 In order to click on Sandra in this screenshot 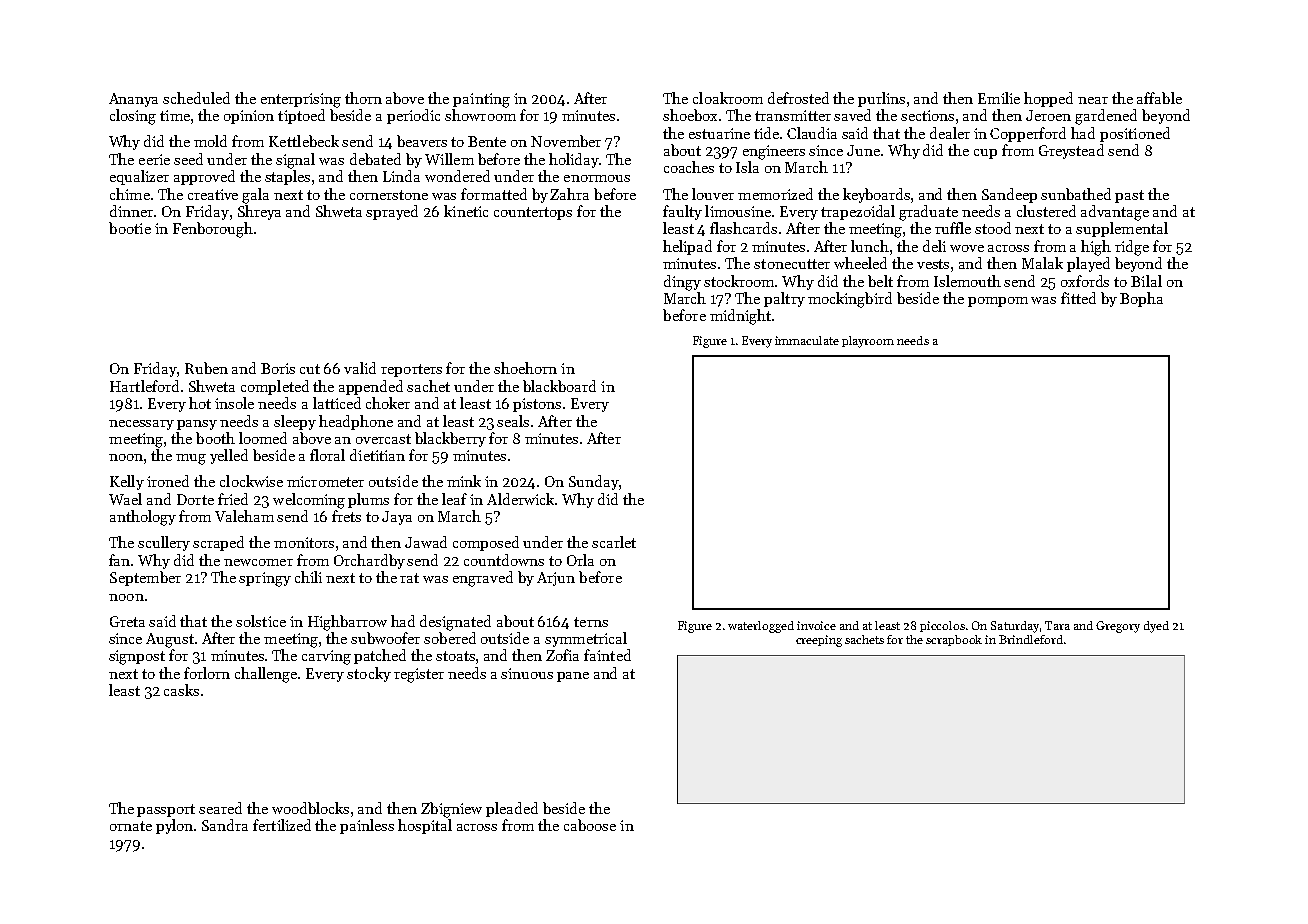, I will do `click(225, 825)`.
